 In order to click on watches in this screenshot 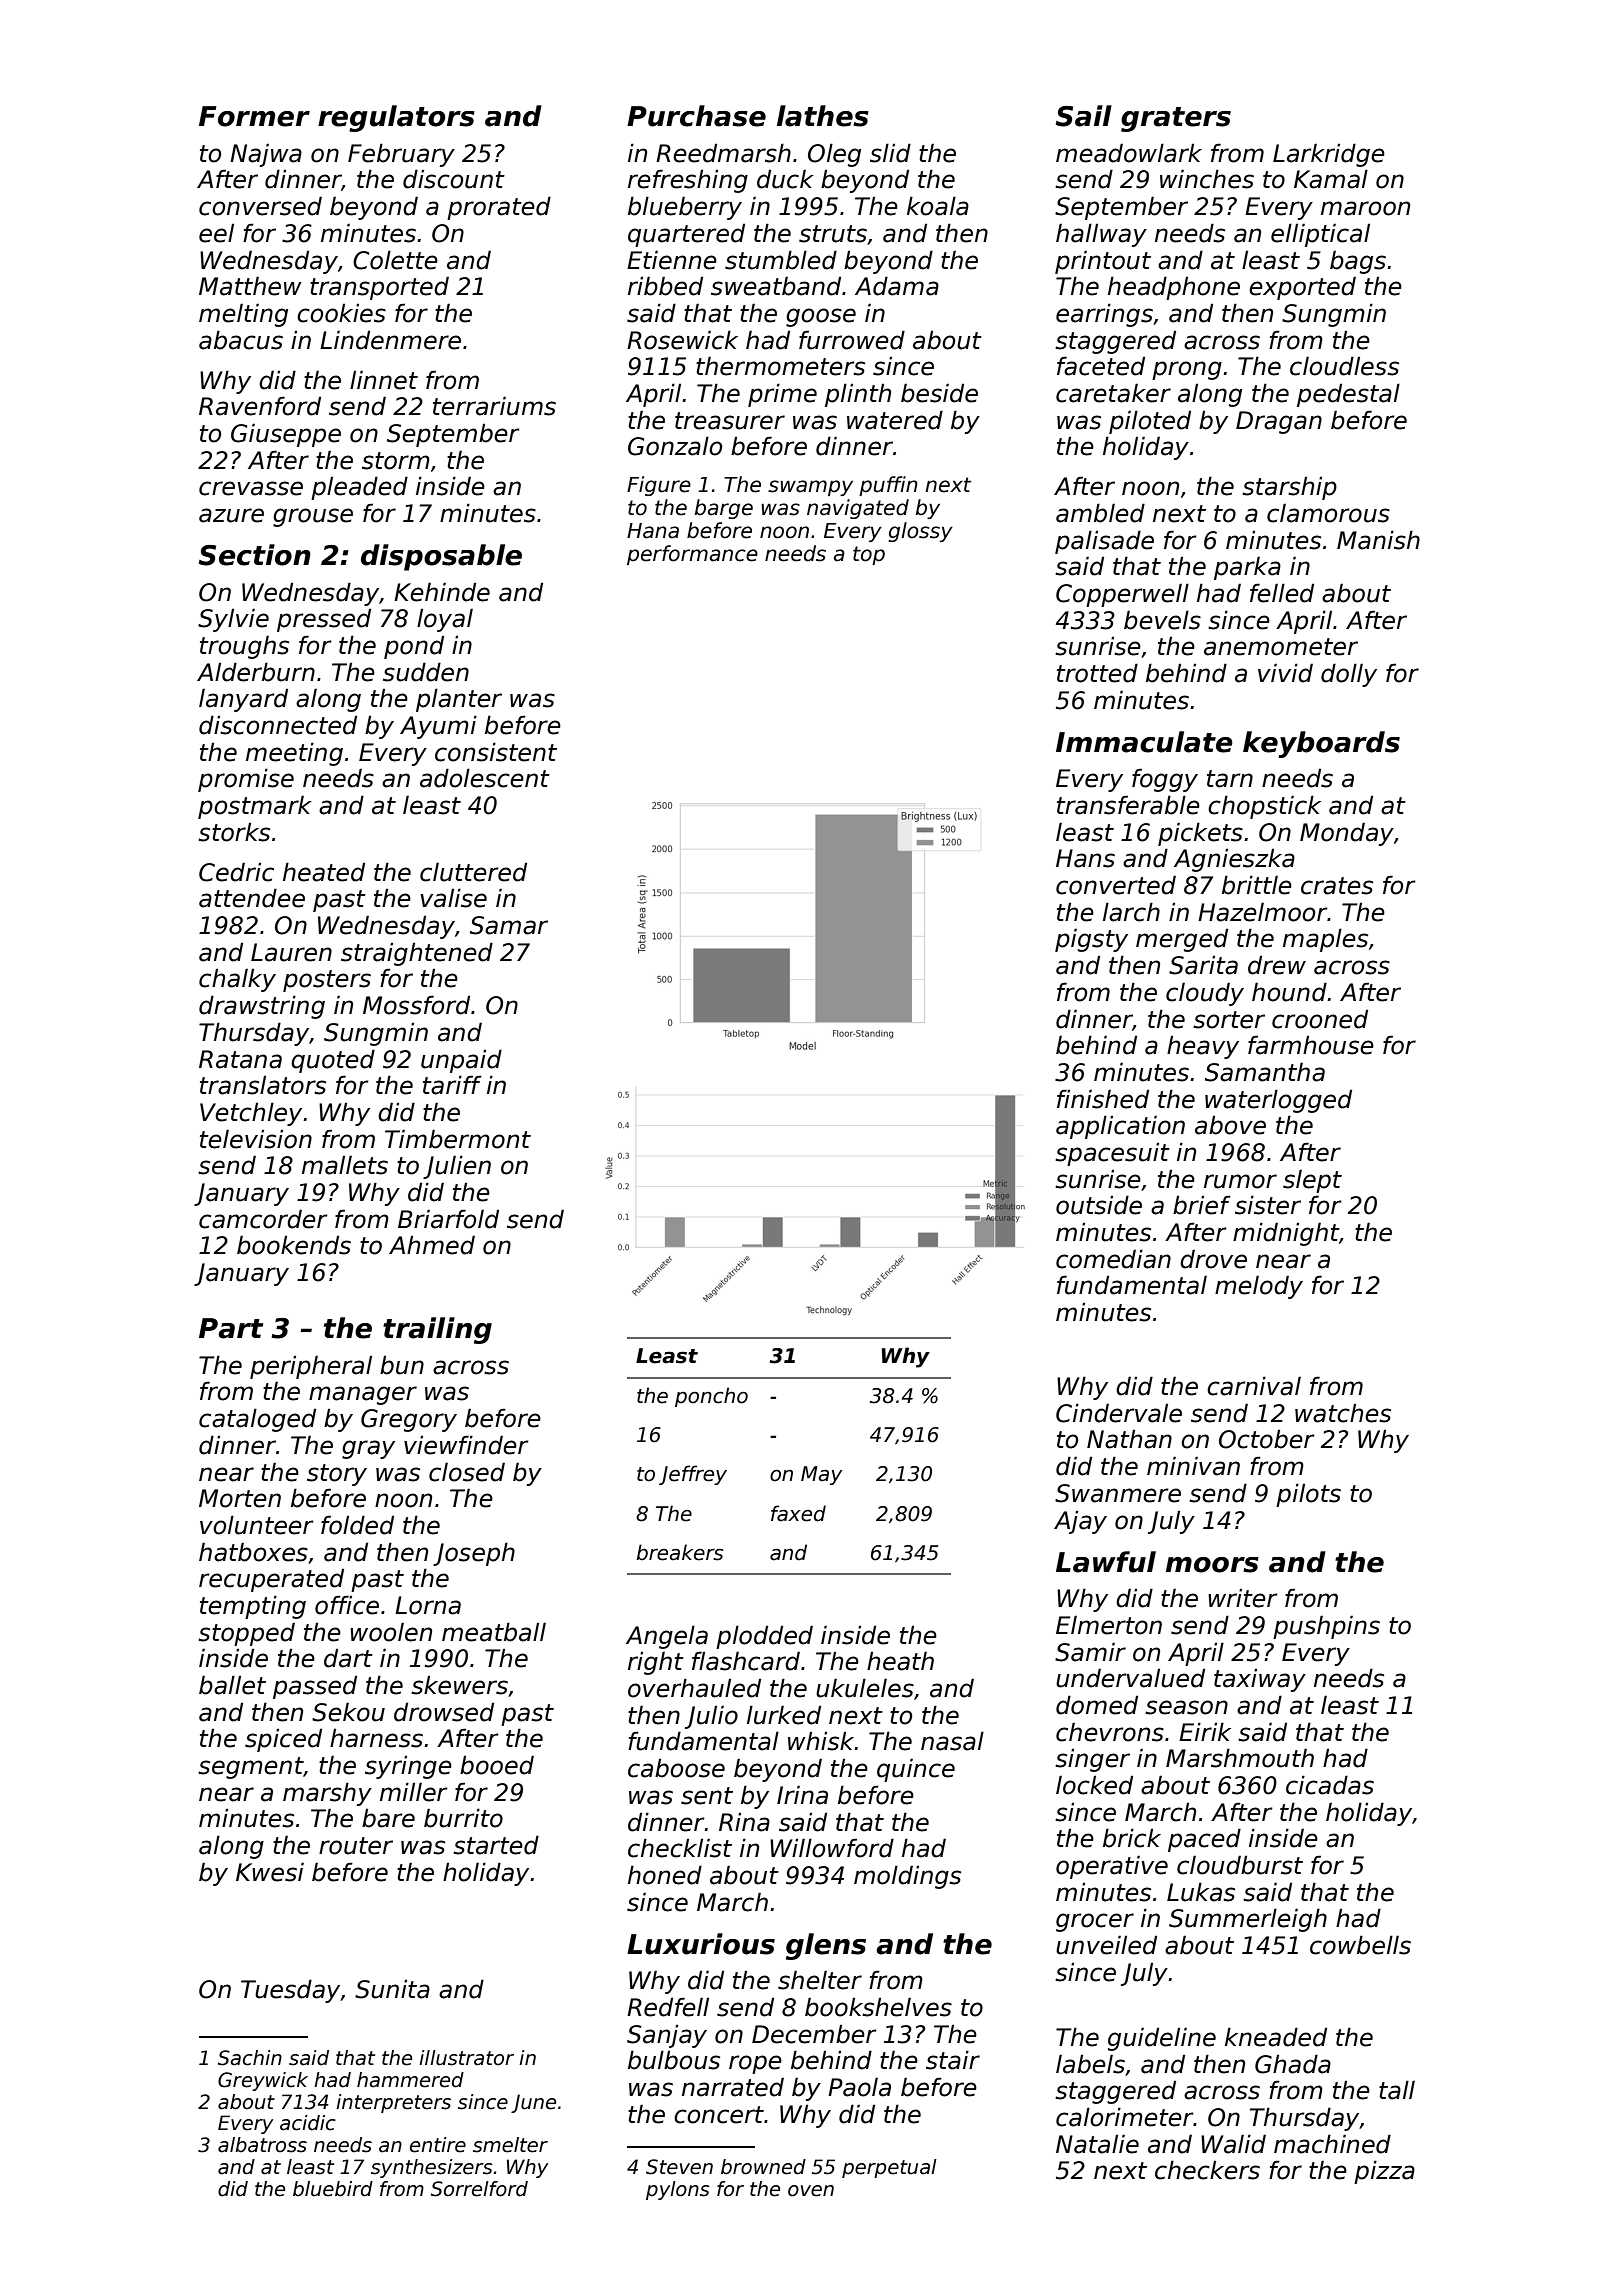, I will do `click(1343, 1413)`.
